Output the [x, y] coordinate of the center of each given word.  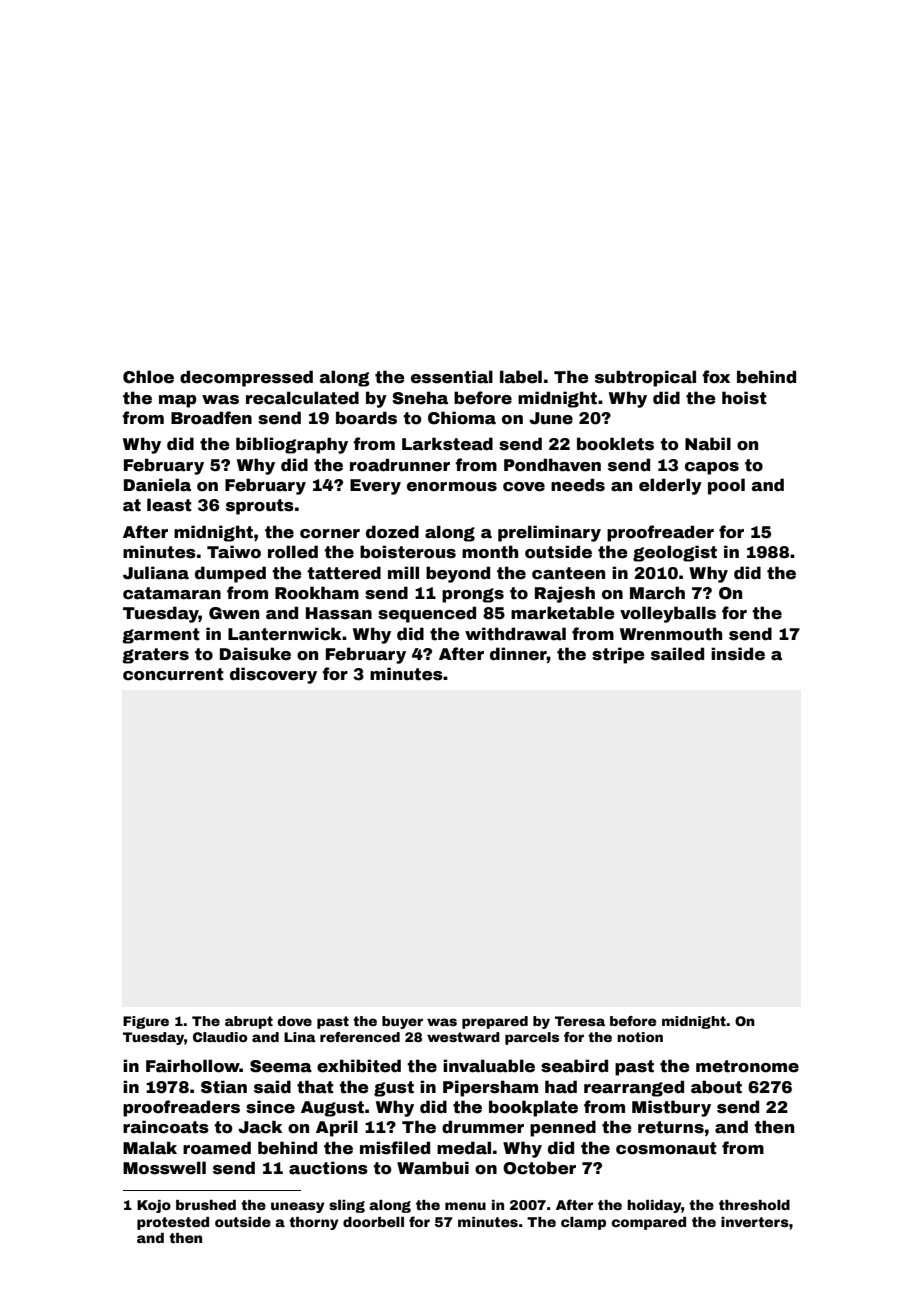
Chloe [148, 377]
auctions [328, 1168]
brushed [206, 1205]
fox [716, 377]
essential [452, 377]
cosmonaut [666, 1148]
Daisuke [255, 654]
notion [640, 1037]
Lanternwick [284, 634]
